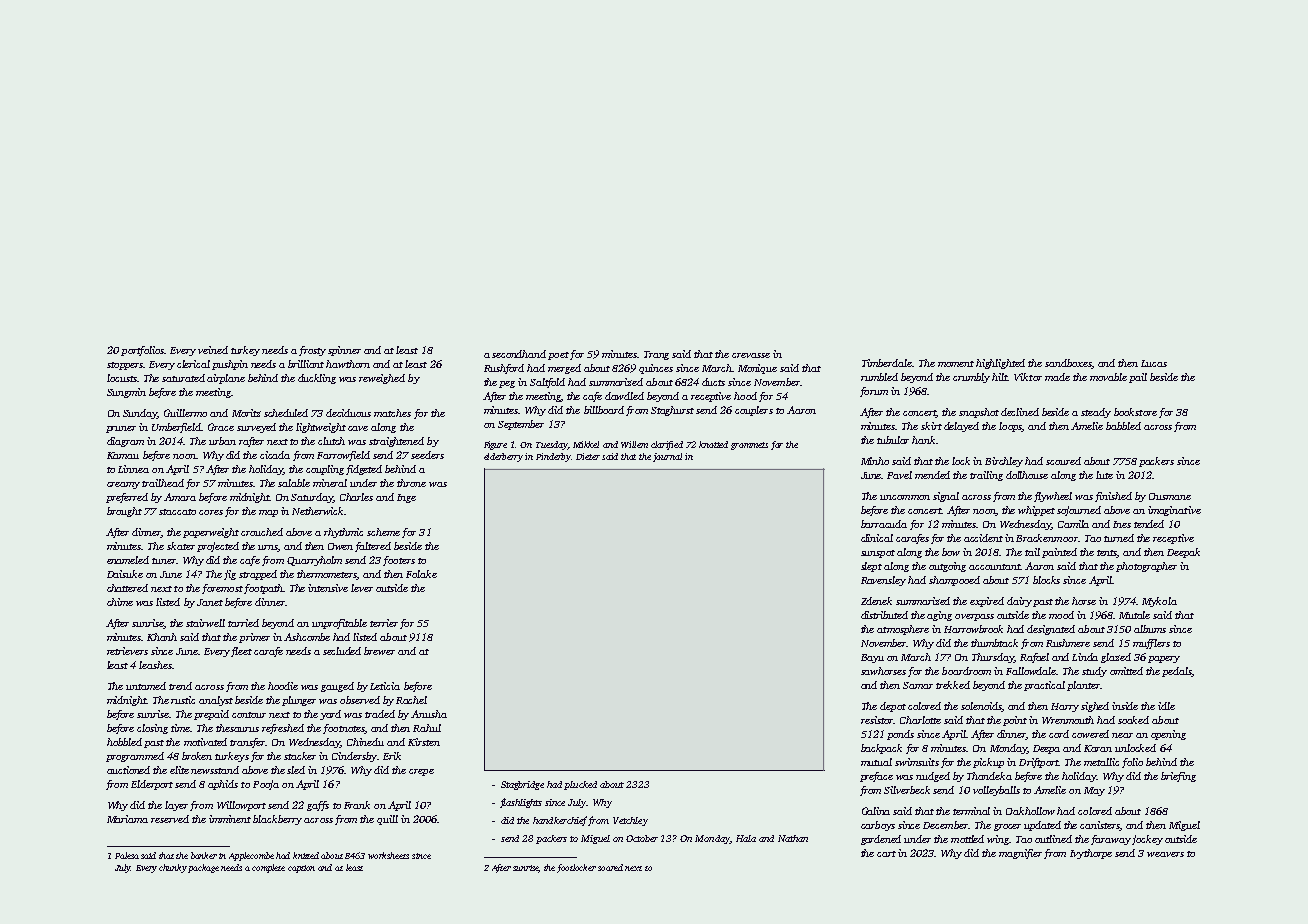  I want to click on Zdenek, so click(876, 601).
